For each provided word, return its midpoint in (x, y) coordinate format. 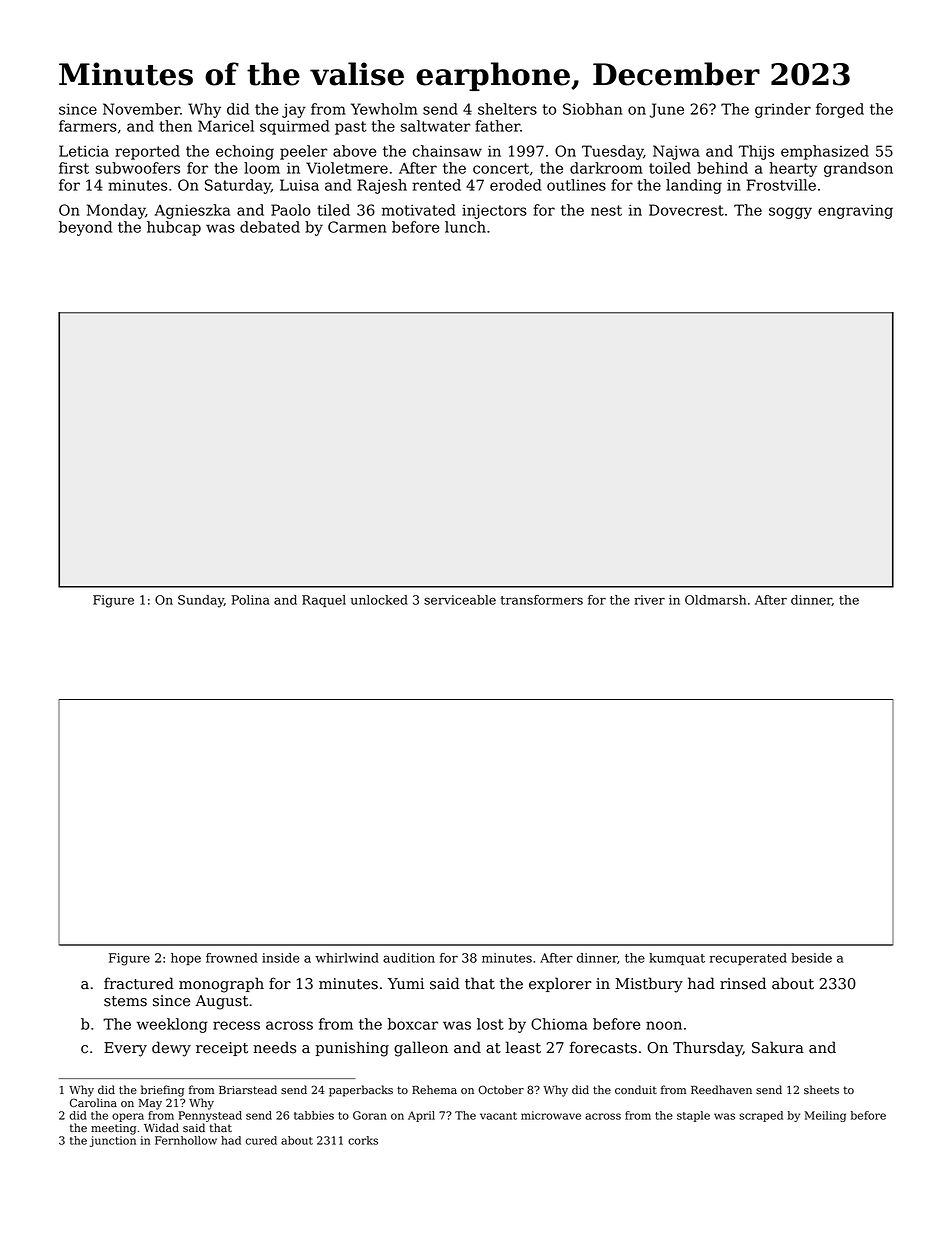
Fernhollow (186, 1140)
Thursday (708, 1049)
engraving (855, 212)
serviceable (460, 600)
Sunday (201, 601)
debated (270, 227)
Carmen (357, 227)
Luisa (299, 185)
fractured (139, 983)
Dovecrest (686, 210)
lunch (465, 227)
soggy (790, 213)
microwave (551, 1115)
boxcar (413, 1024)
